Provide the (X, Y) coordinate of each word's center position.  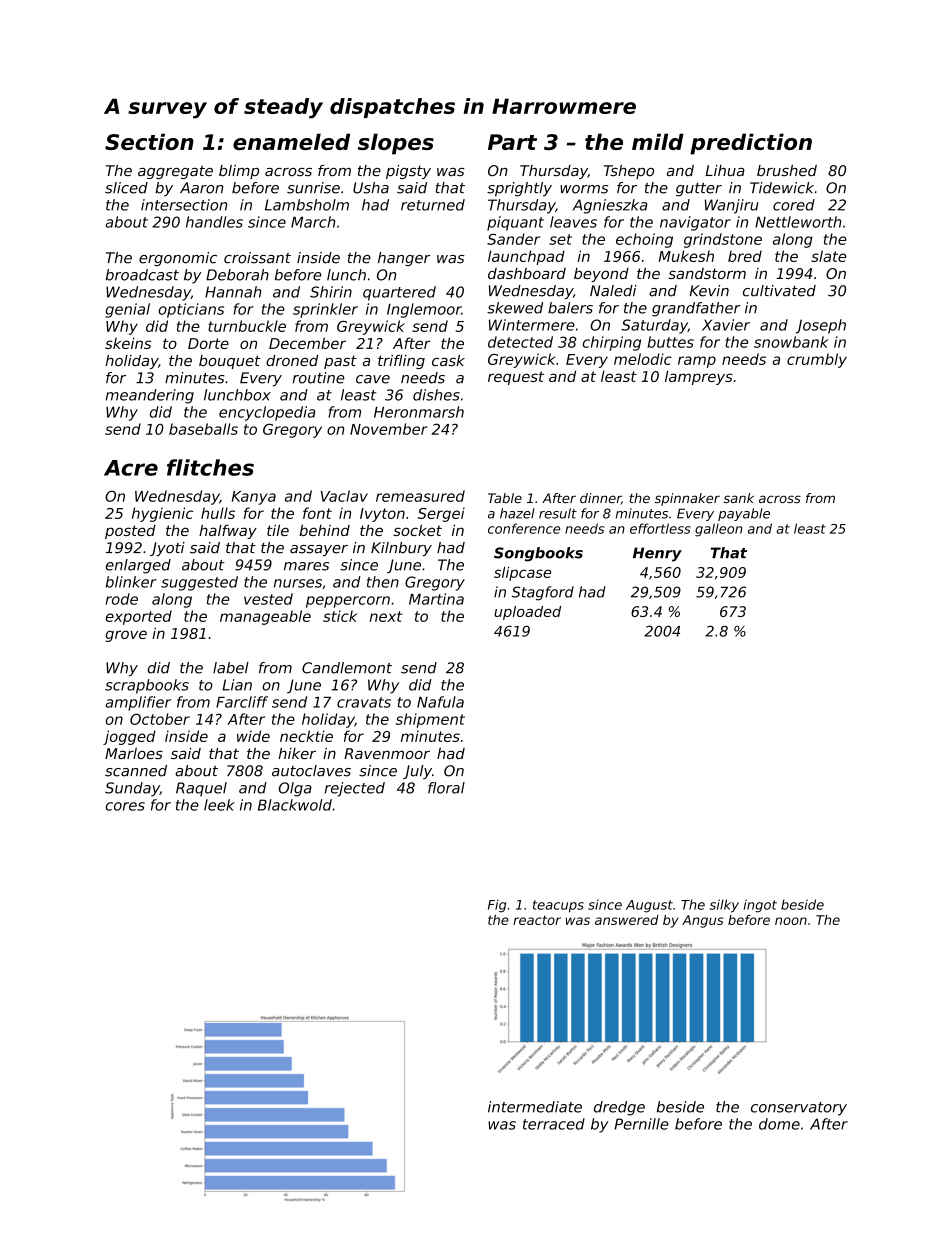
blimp (239, 172)
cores (125, 806)
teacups (558, 906)
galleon (718, 530)
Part (512, 142)
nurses (298, 583)
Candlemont (347, 668)
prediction (751, 144)
